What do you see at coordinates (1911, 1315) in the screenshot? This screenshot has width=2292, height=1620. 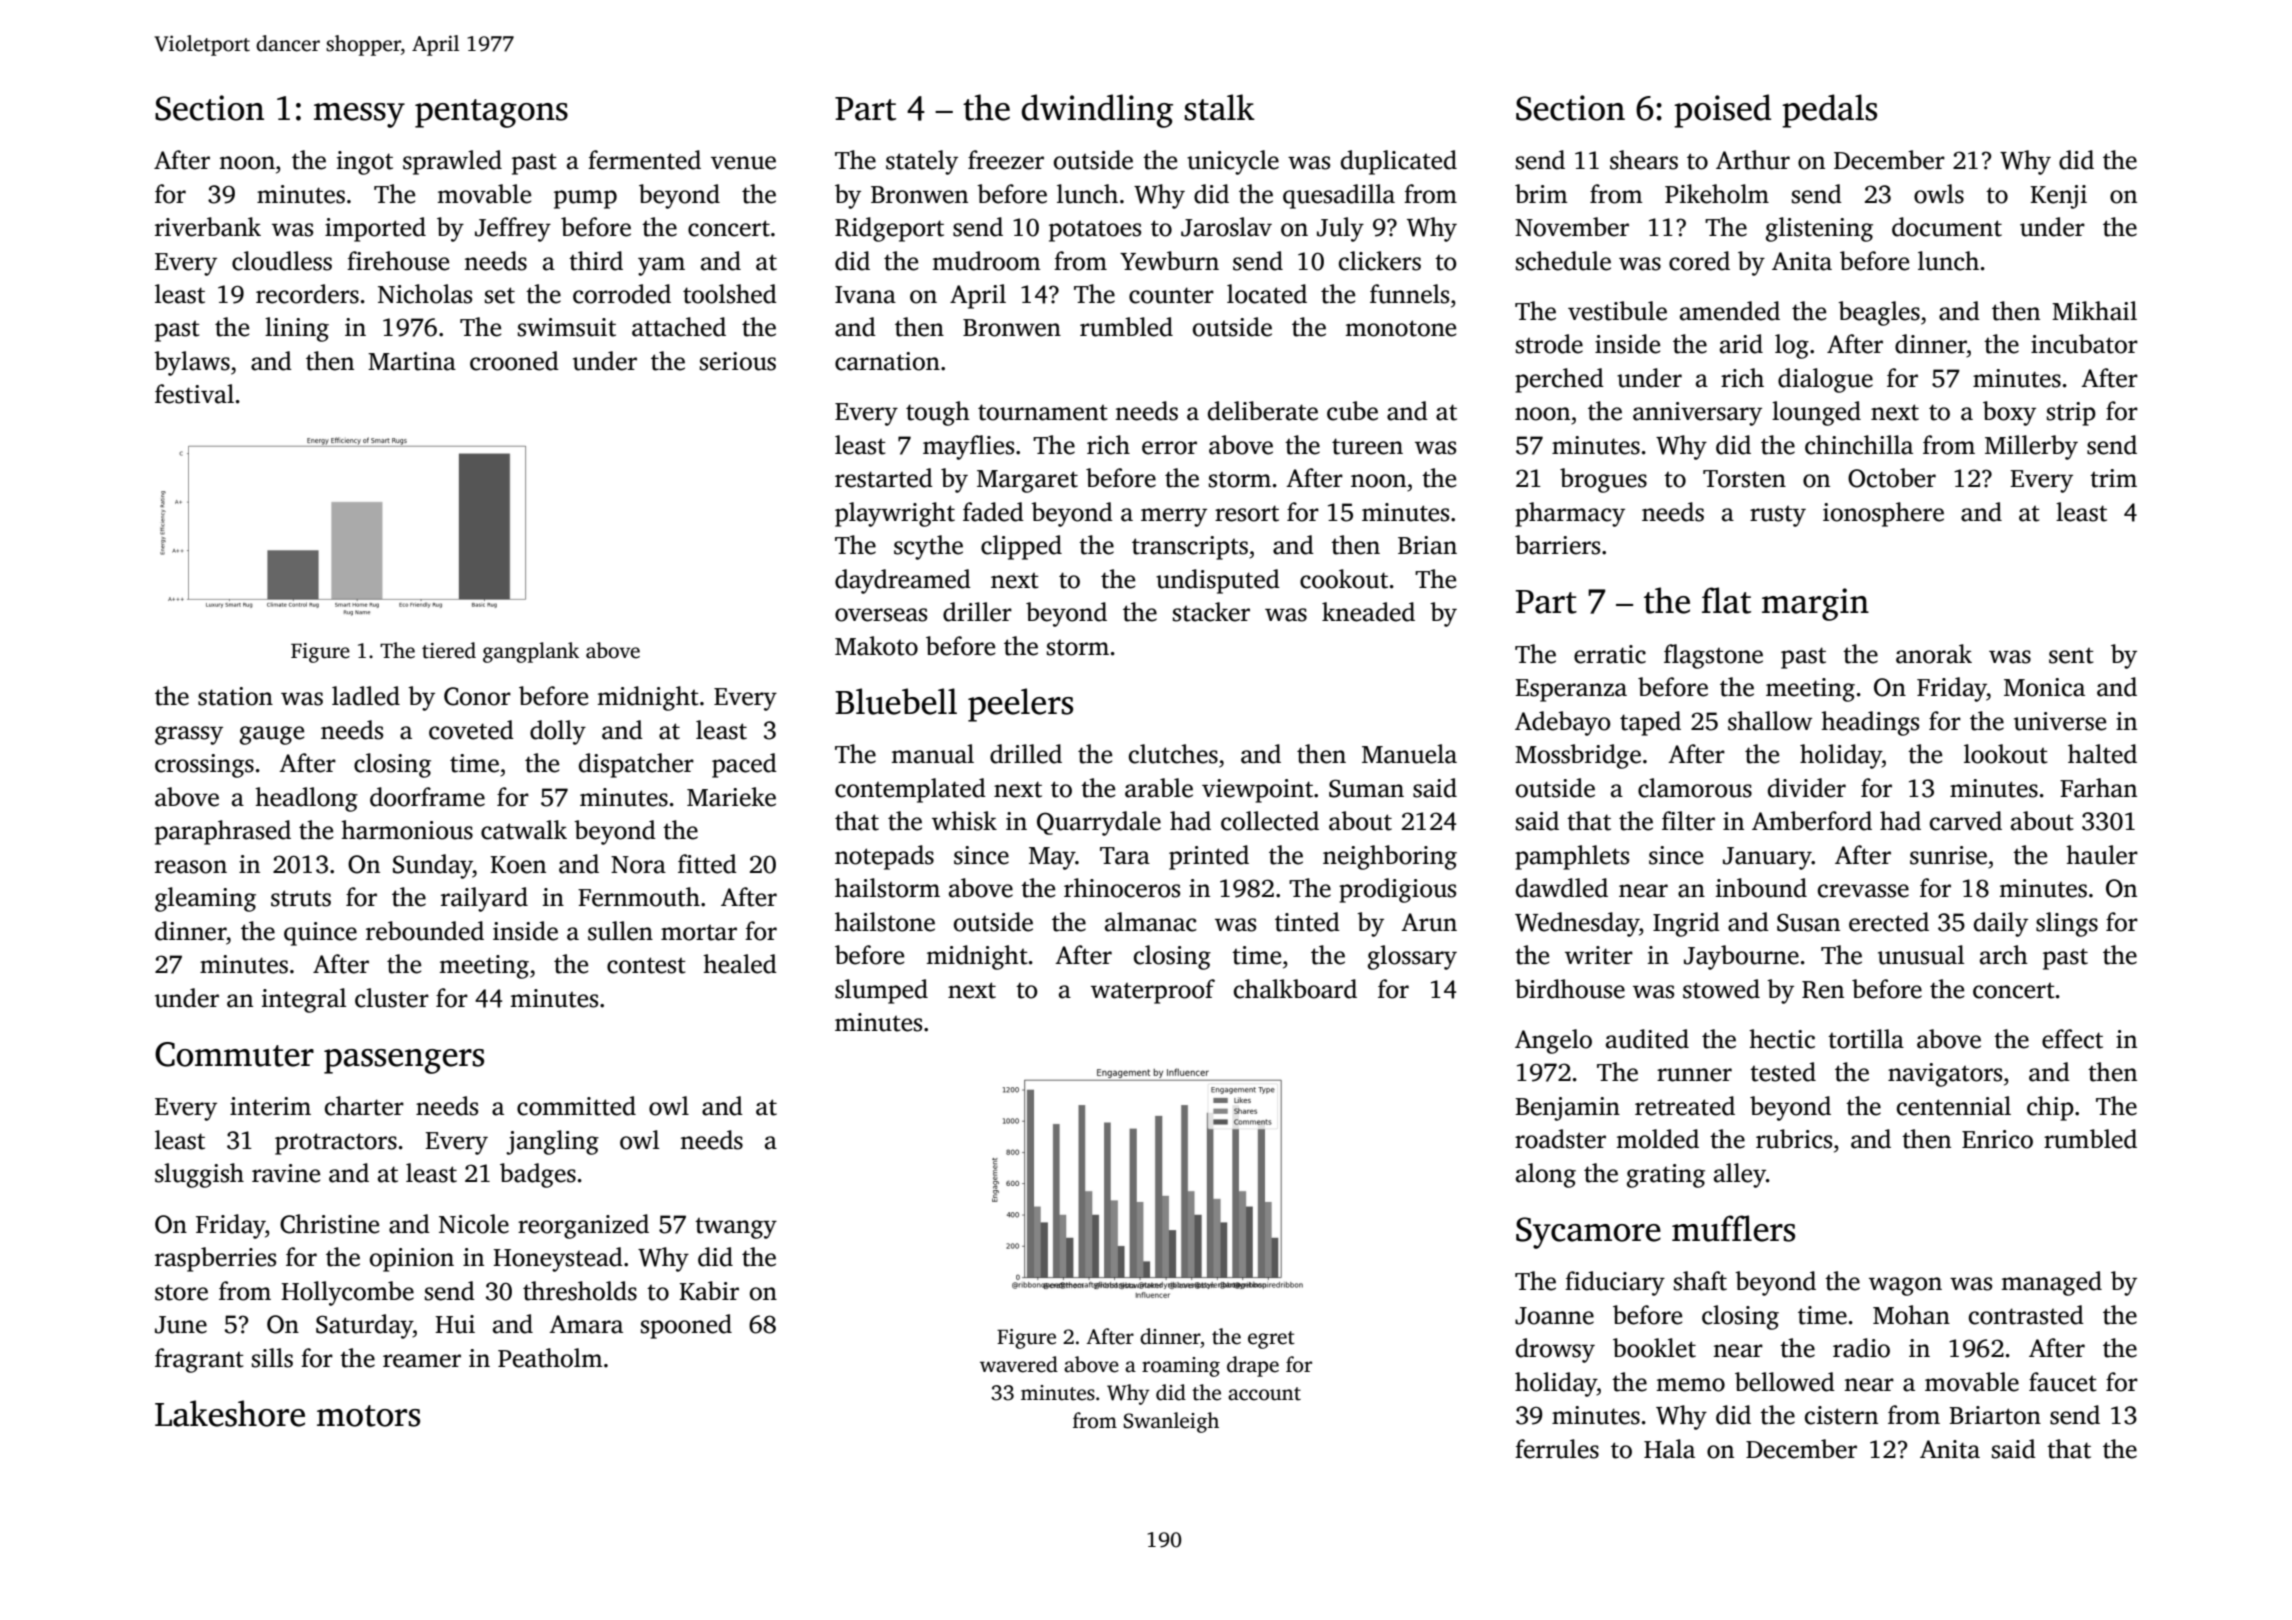 I see `Mohan` at bounding box center [1911, 1315].
